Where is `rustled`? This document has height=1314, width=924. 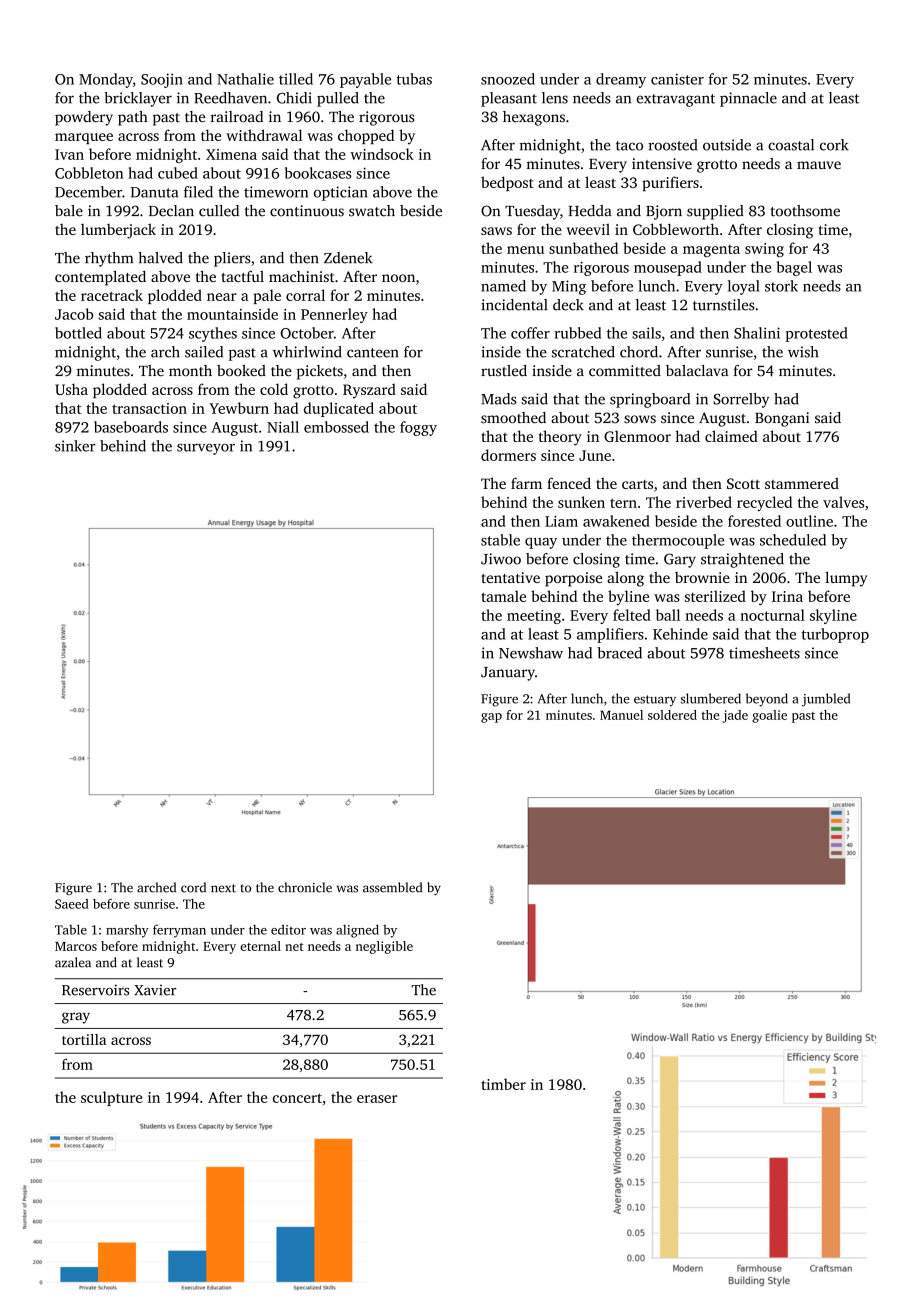 rustled is located at coordinates (504, 370).
